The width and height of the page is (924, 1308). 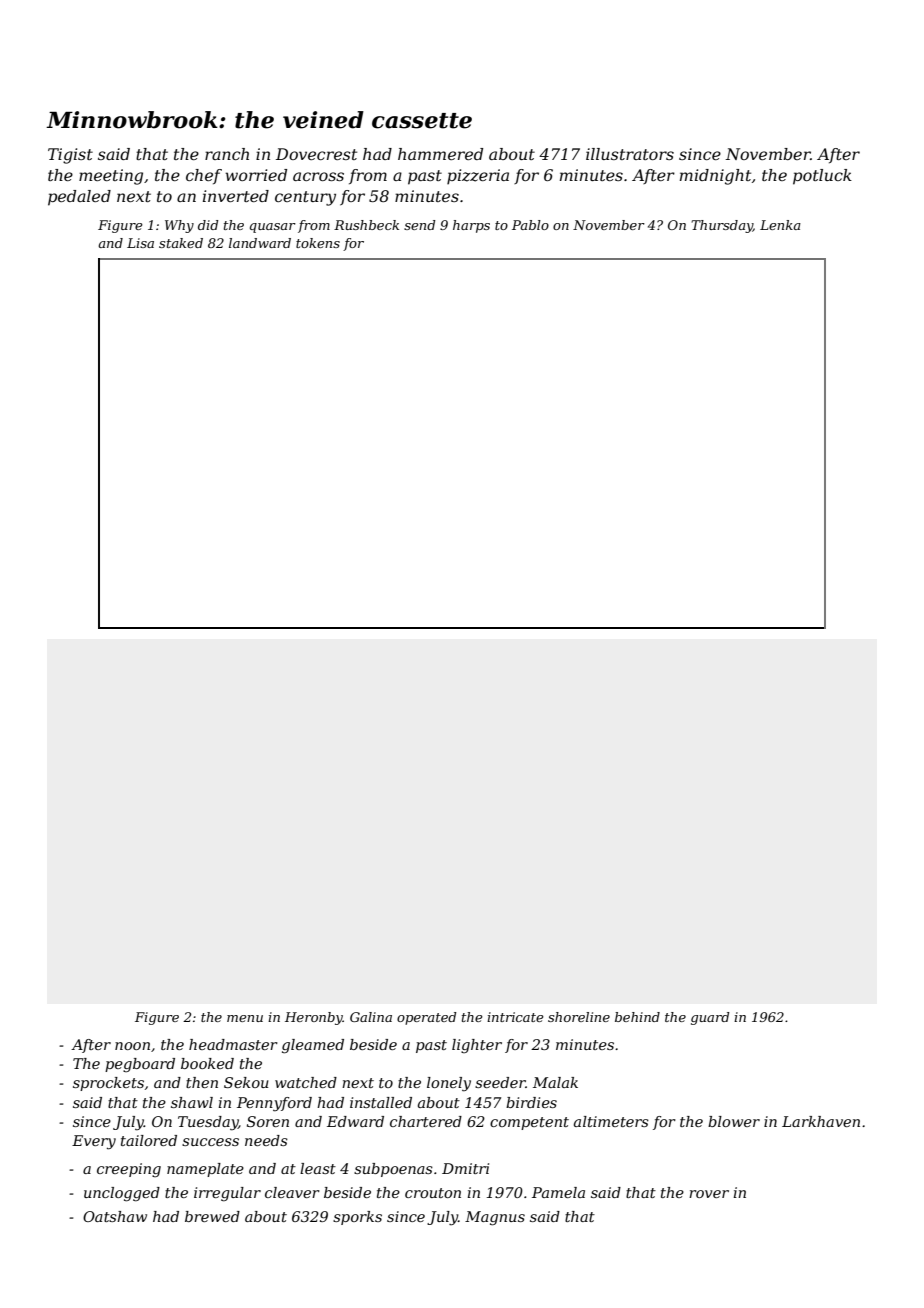 What do you see at coordinates (710, 1018) in the page?
I see `guard` at bounding box center [710, 1018].
